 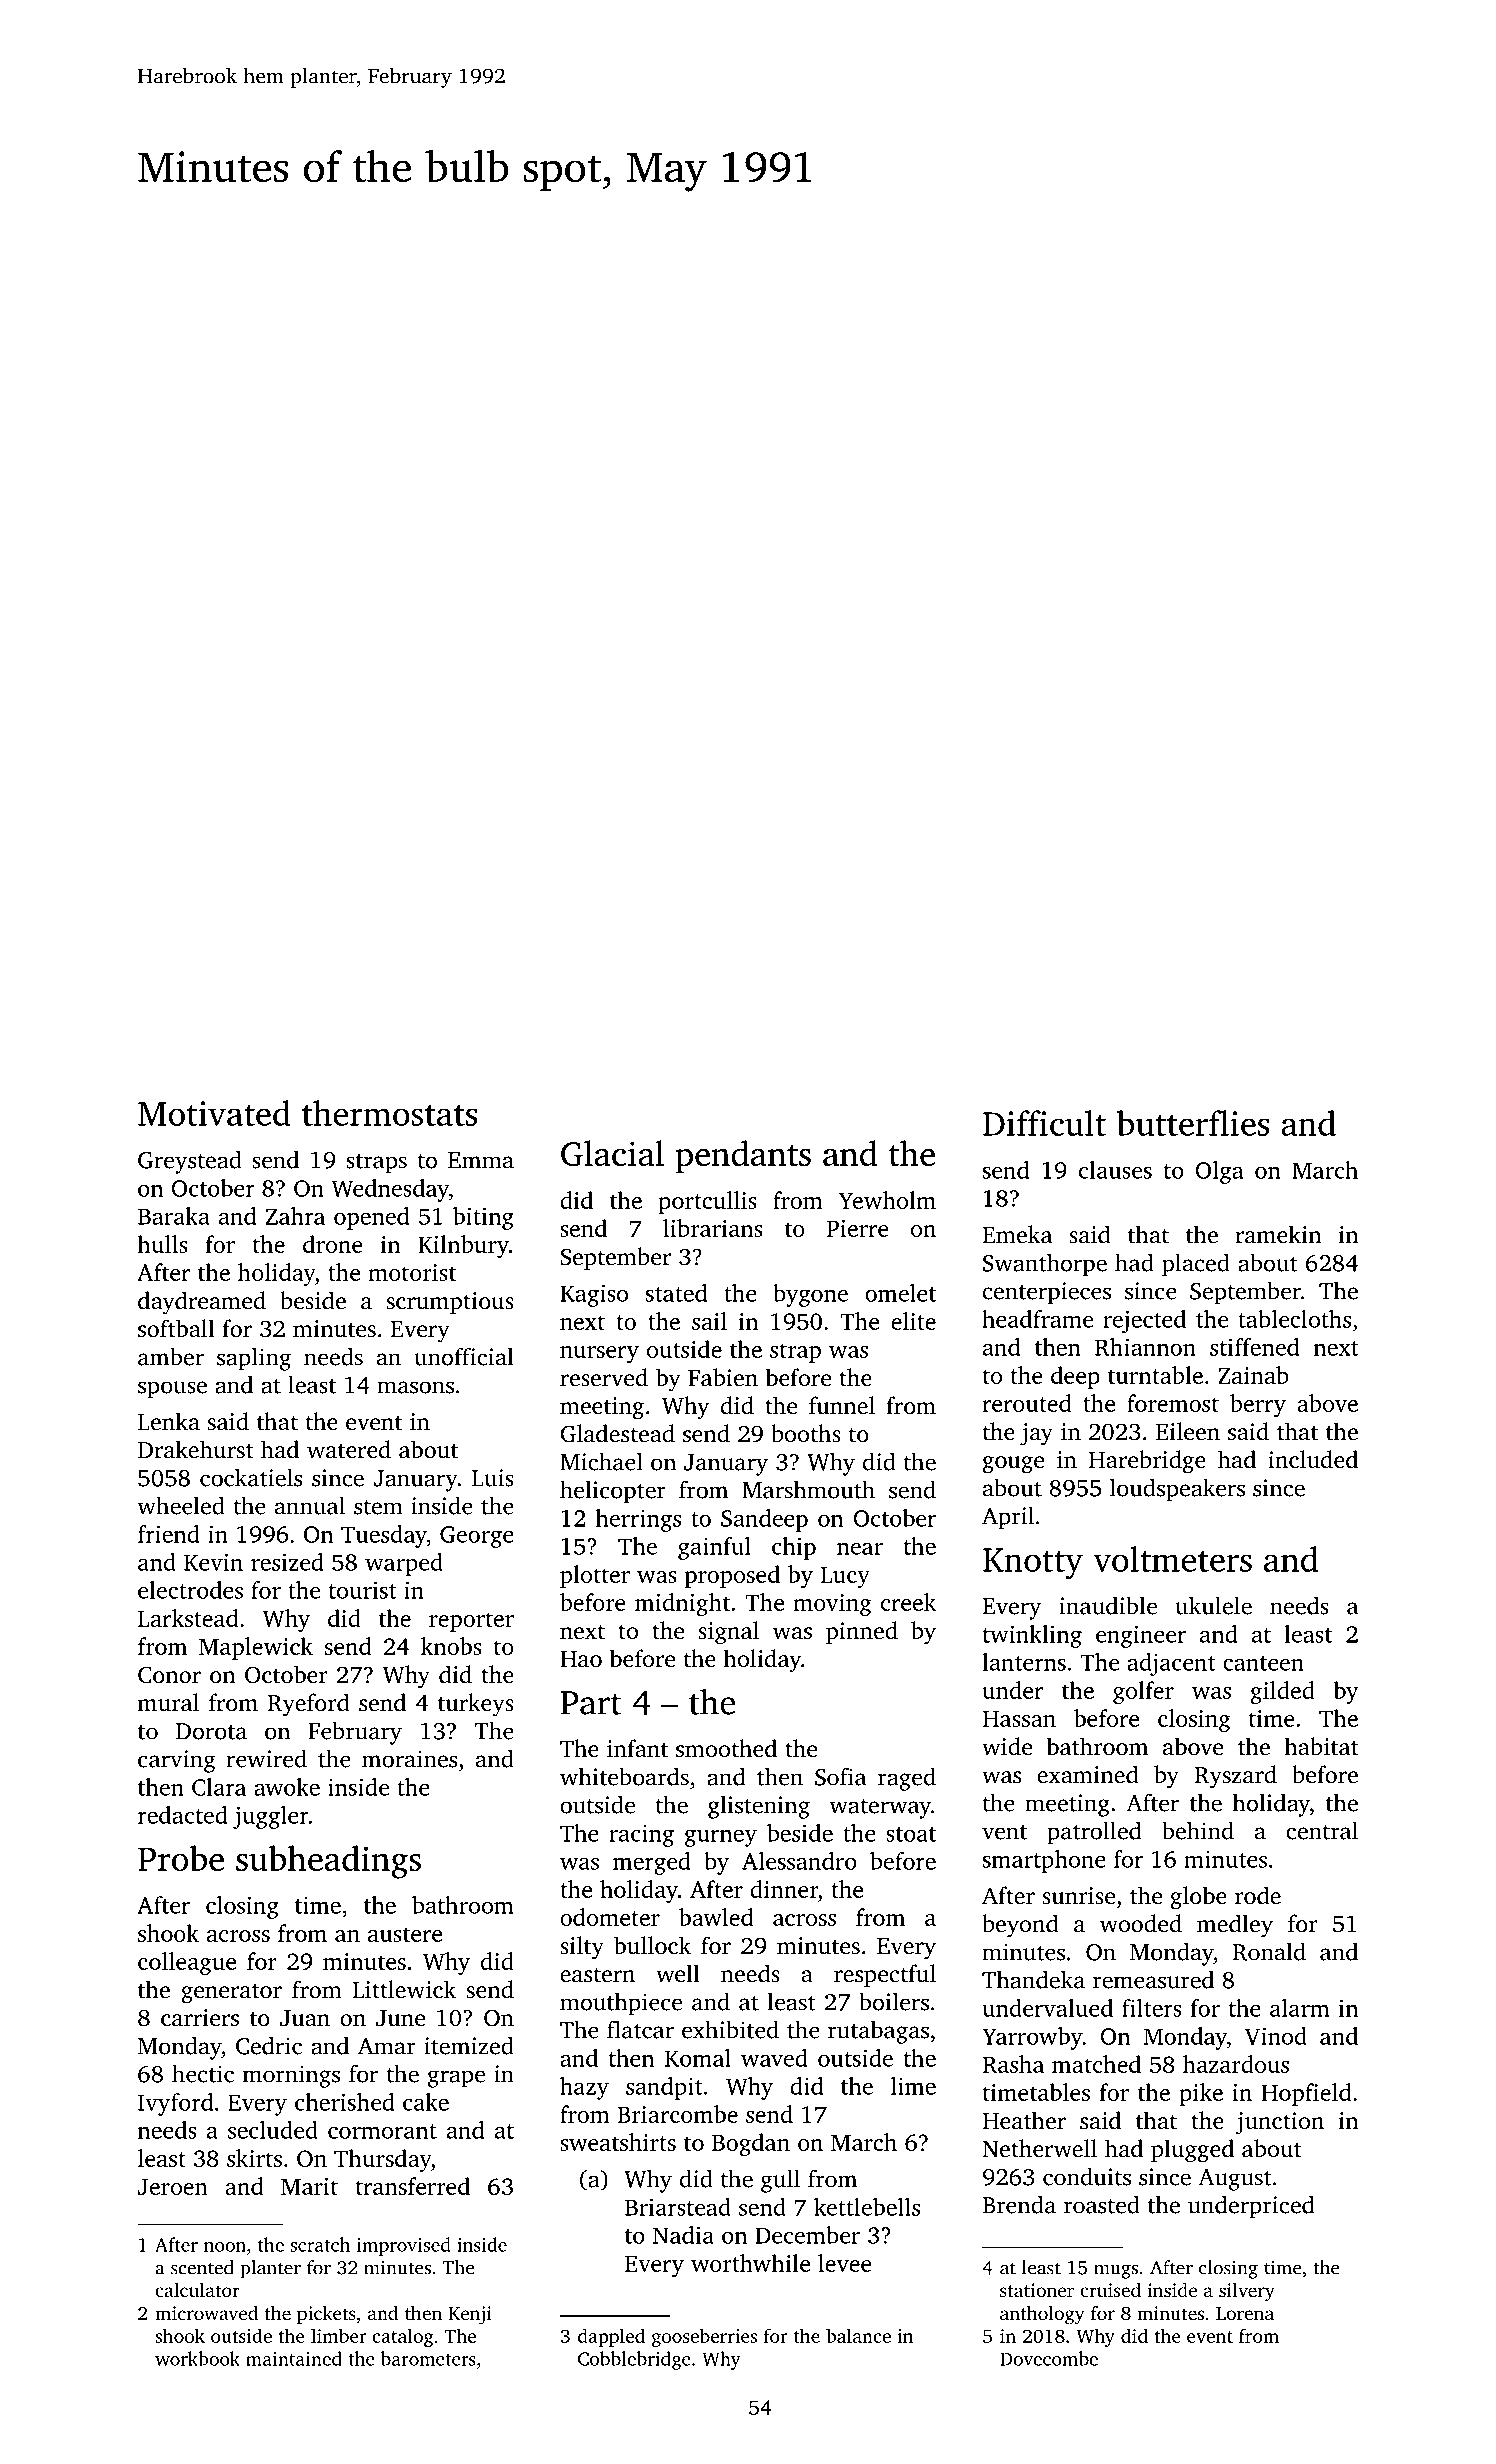 I want to click on thermostats, so click(x=389, y=1113).
